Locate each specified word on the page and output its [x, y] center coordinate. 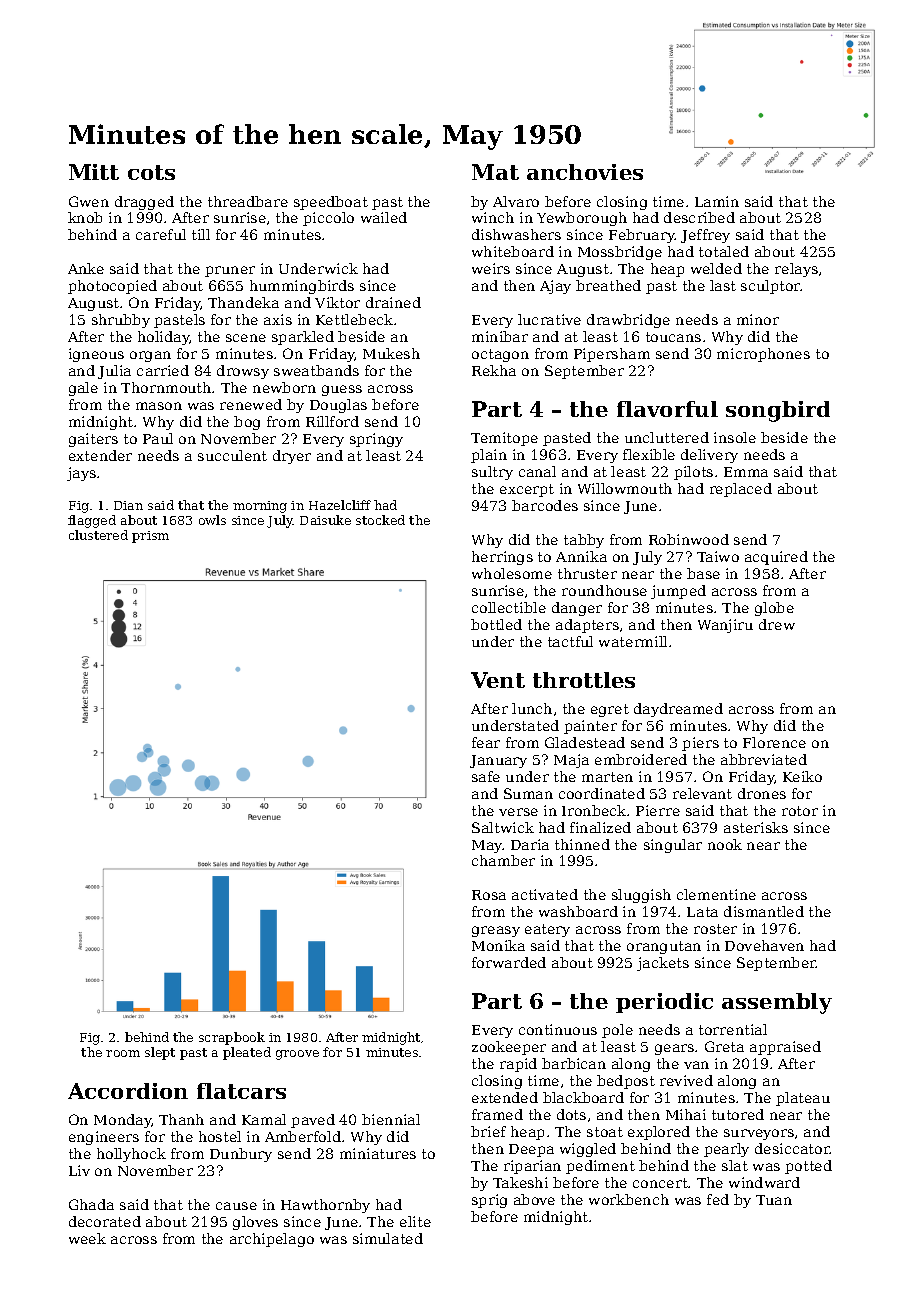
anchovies [585, 172]
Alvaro [516, 201]
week [87, 1238]
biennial [391, 1119]
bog [247, 423]
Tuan [774, 1200]
